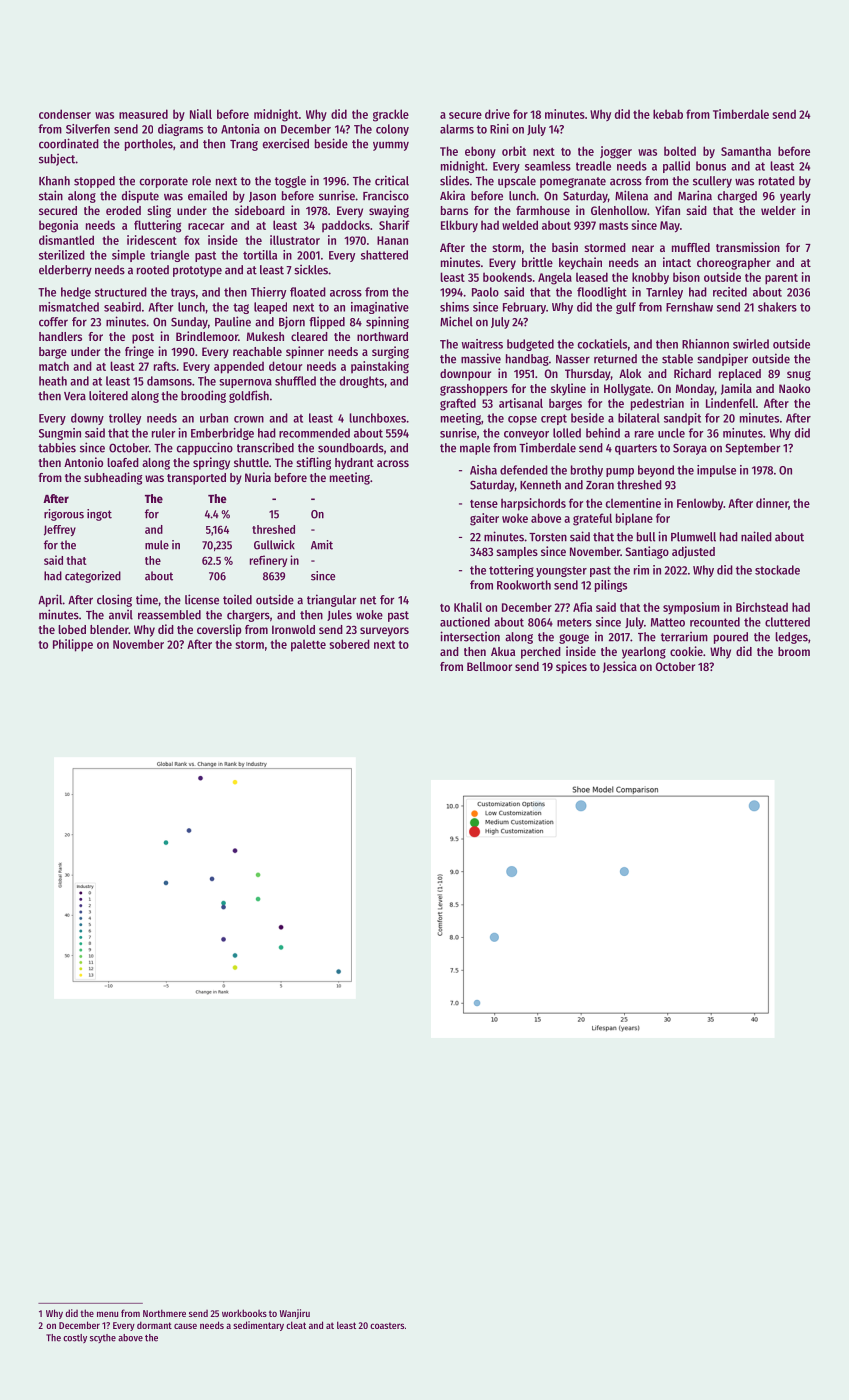 Image resolution: width=849 pixels, height=1400 pixels. What do you see at coordinates (143, 338) in the document?
I see `post` at bounding box center [143, 338].
